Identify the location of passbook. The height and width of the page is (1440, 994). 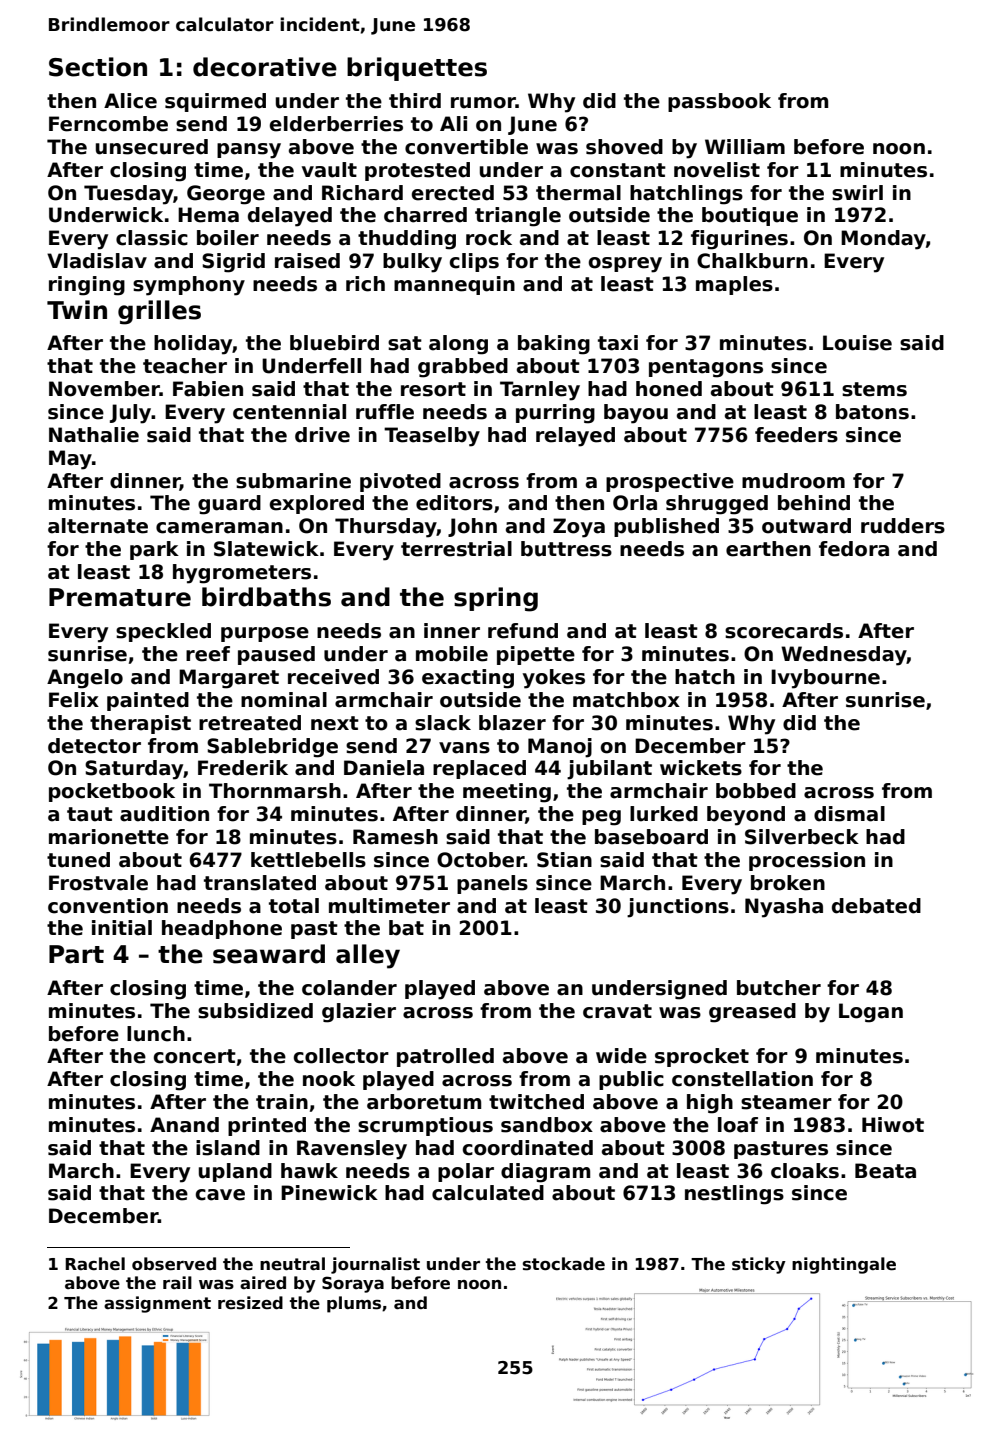
(719, 102).
